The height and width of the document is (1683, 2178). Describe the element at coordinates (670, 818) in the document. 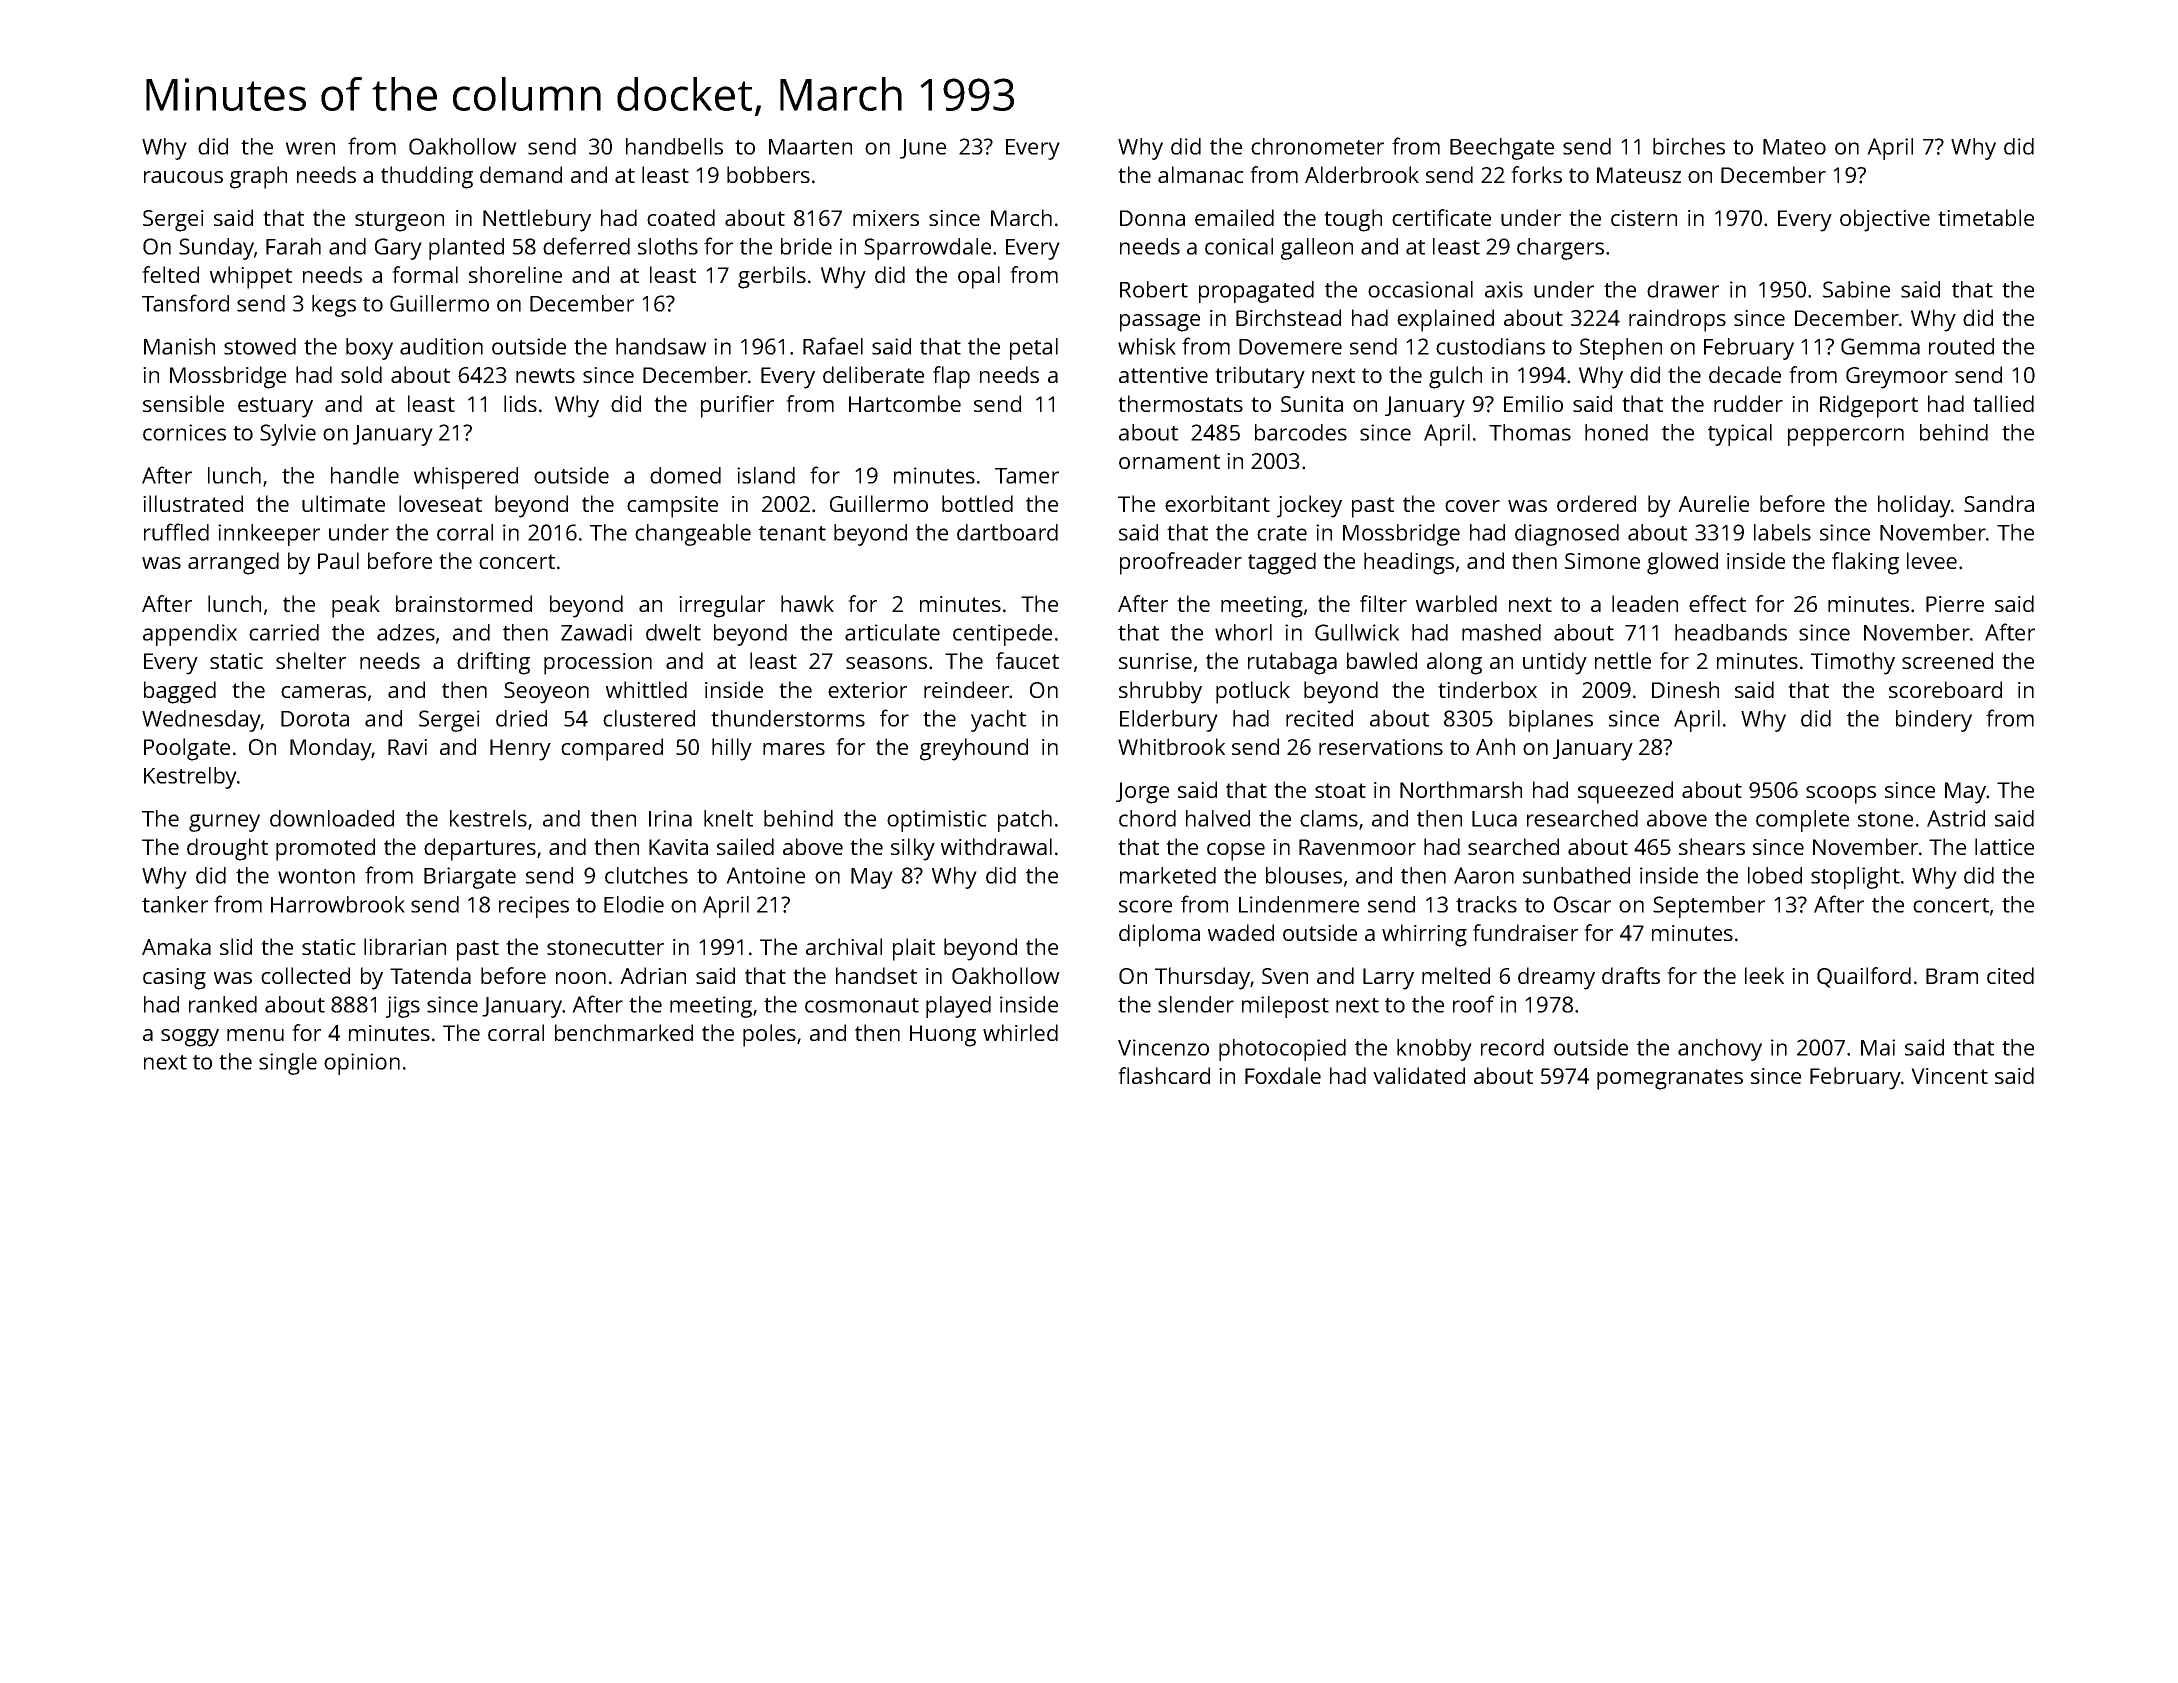

I see `Irina` at that location.
